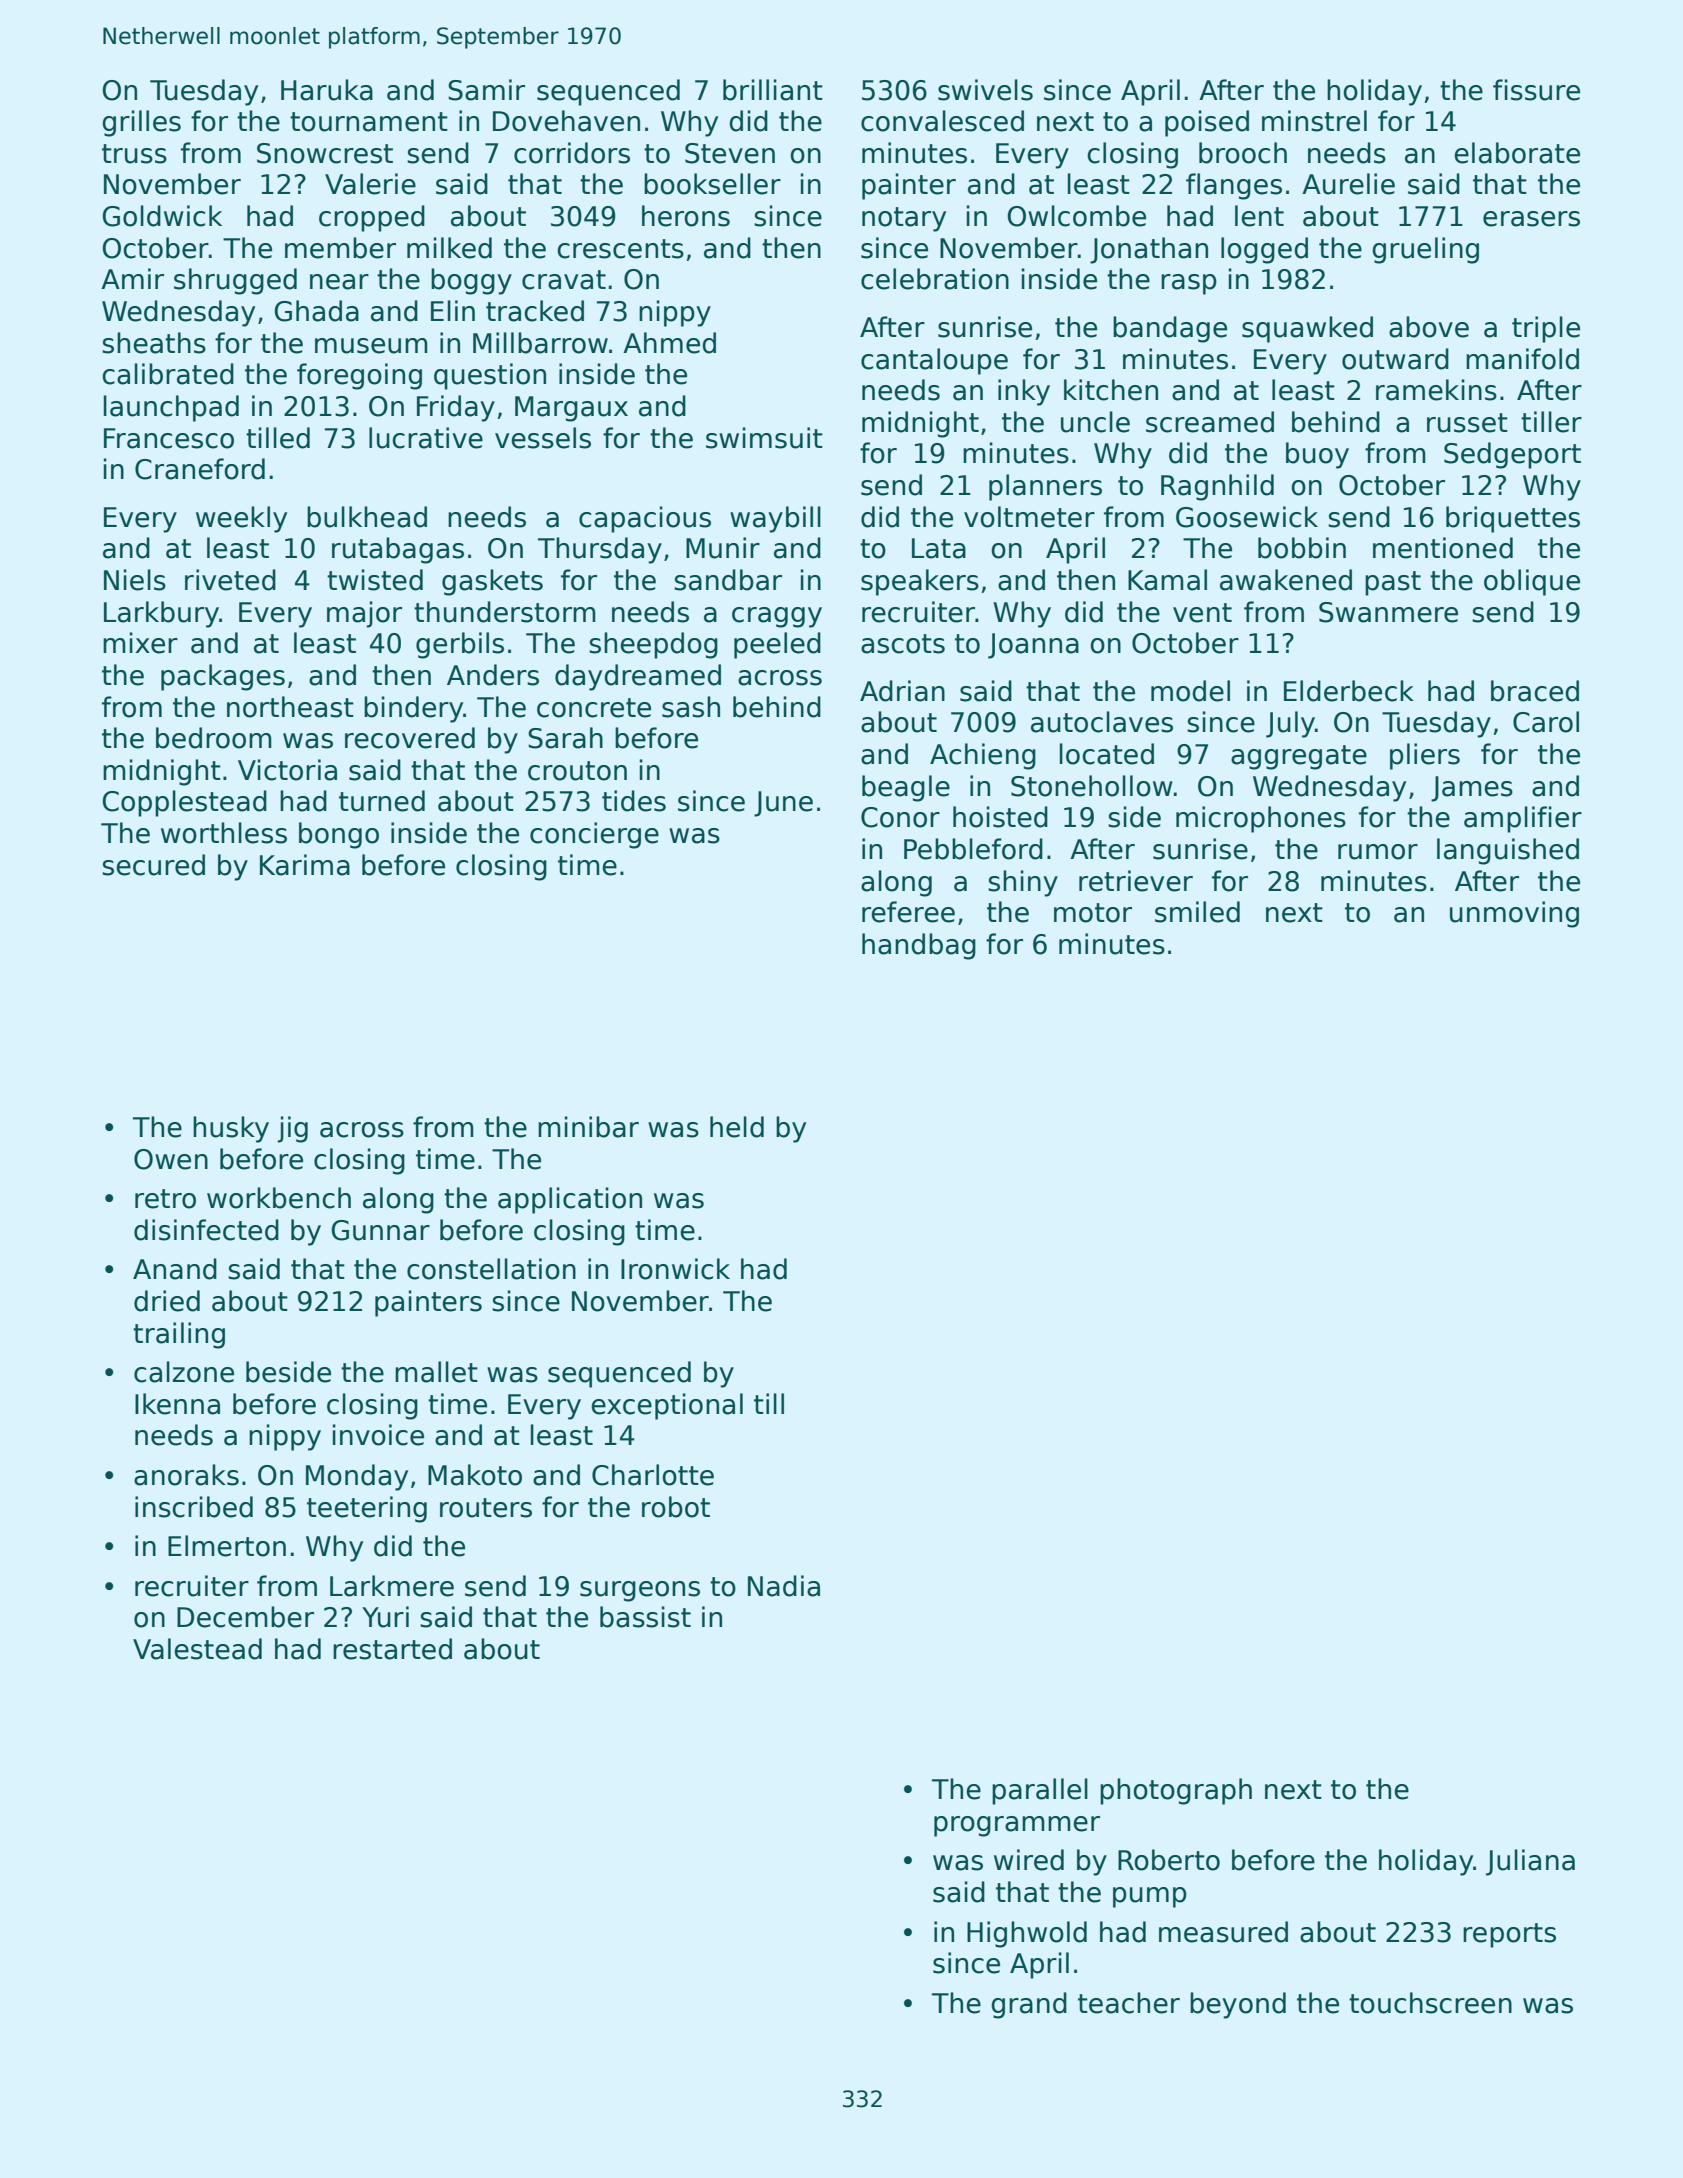 This screenshot has height=2178, width=1683. What do you see at coordinates (165, 1199) in the screenshot?
I see `retro` at bounding box center [165, 1199].
